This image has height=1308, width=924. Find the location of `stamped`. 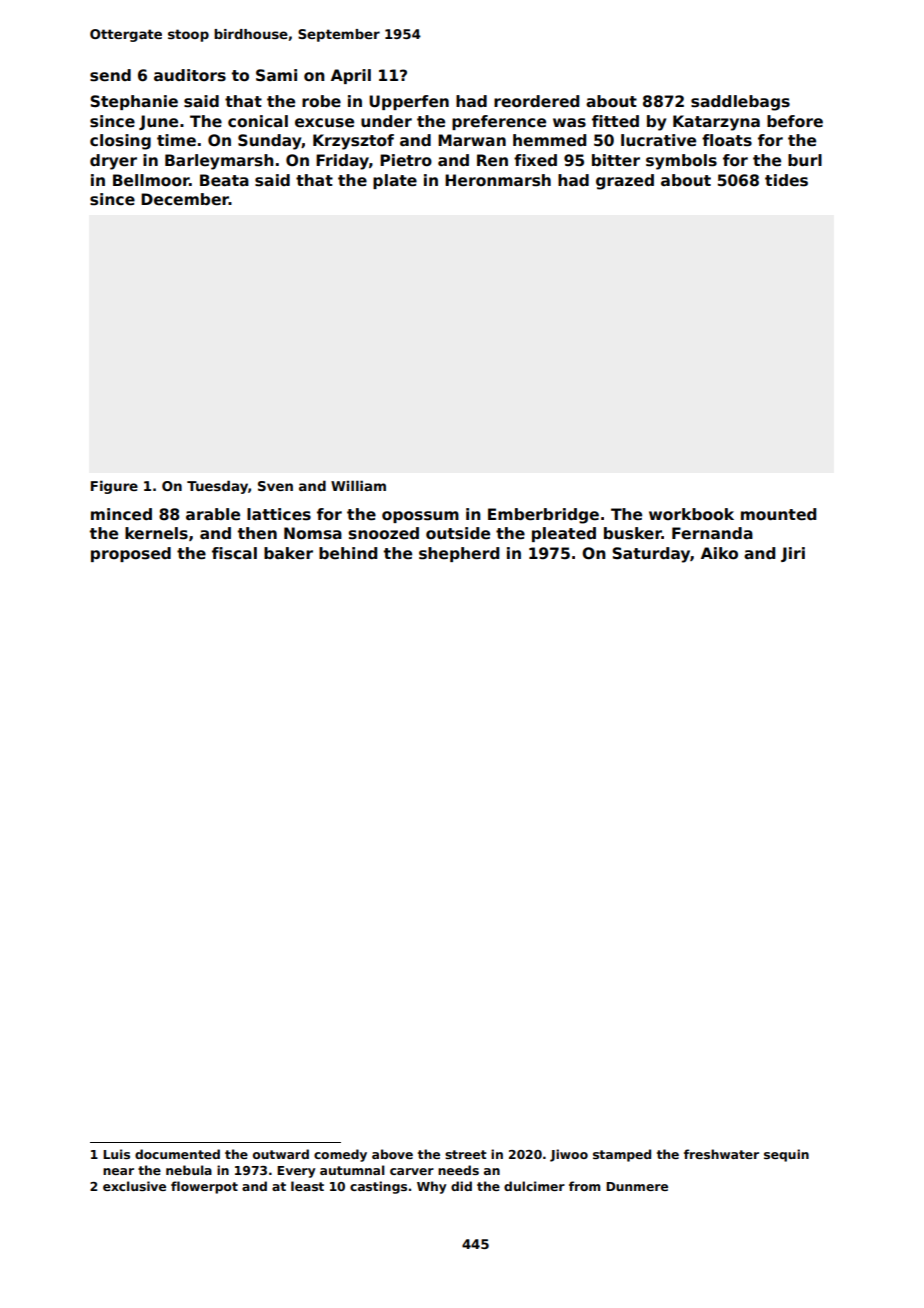

stamped is located at coordinates (622, 1155).
